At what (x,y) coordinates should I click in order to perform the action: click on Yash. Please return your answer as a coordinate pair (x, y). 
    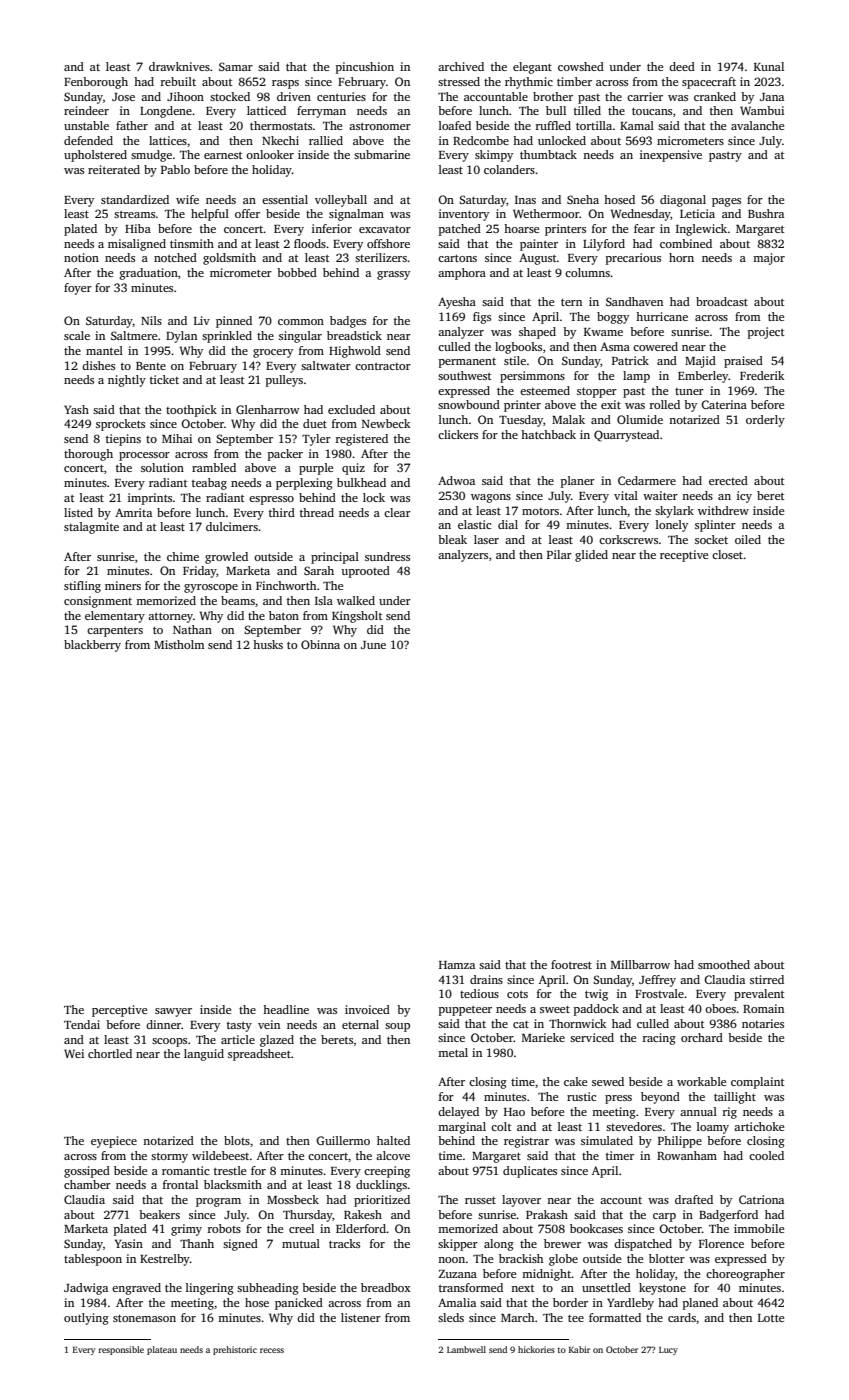
    Looking at the image, I should click on (76, 409).
